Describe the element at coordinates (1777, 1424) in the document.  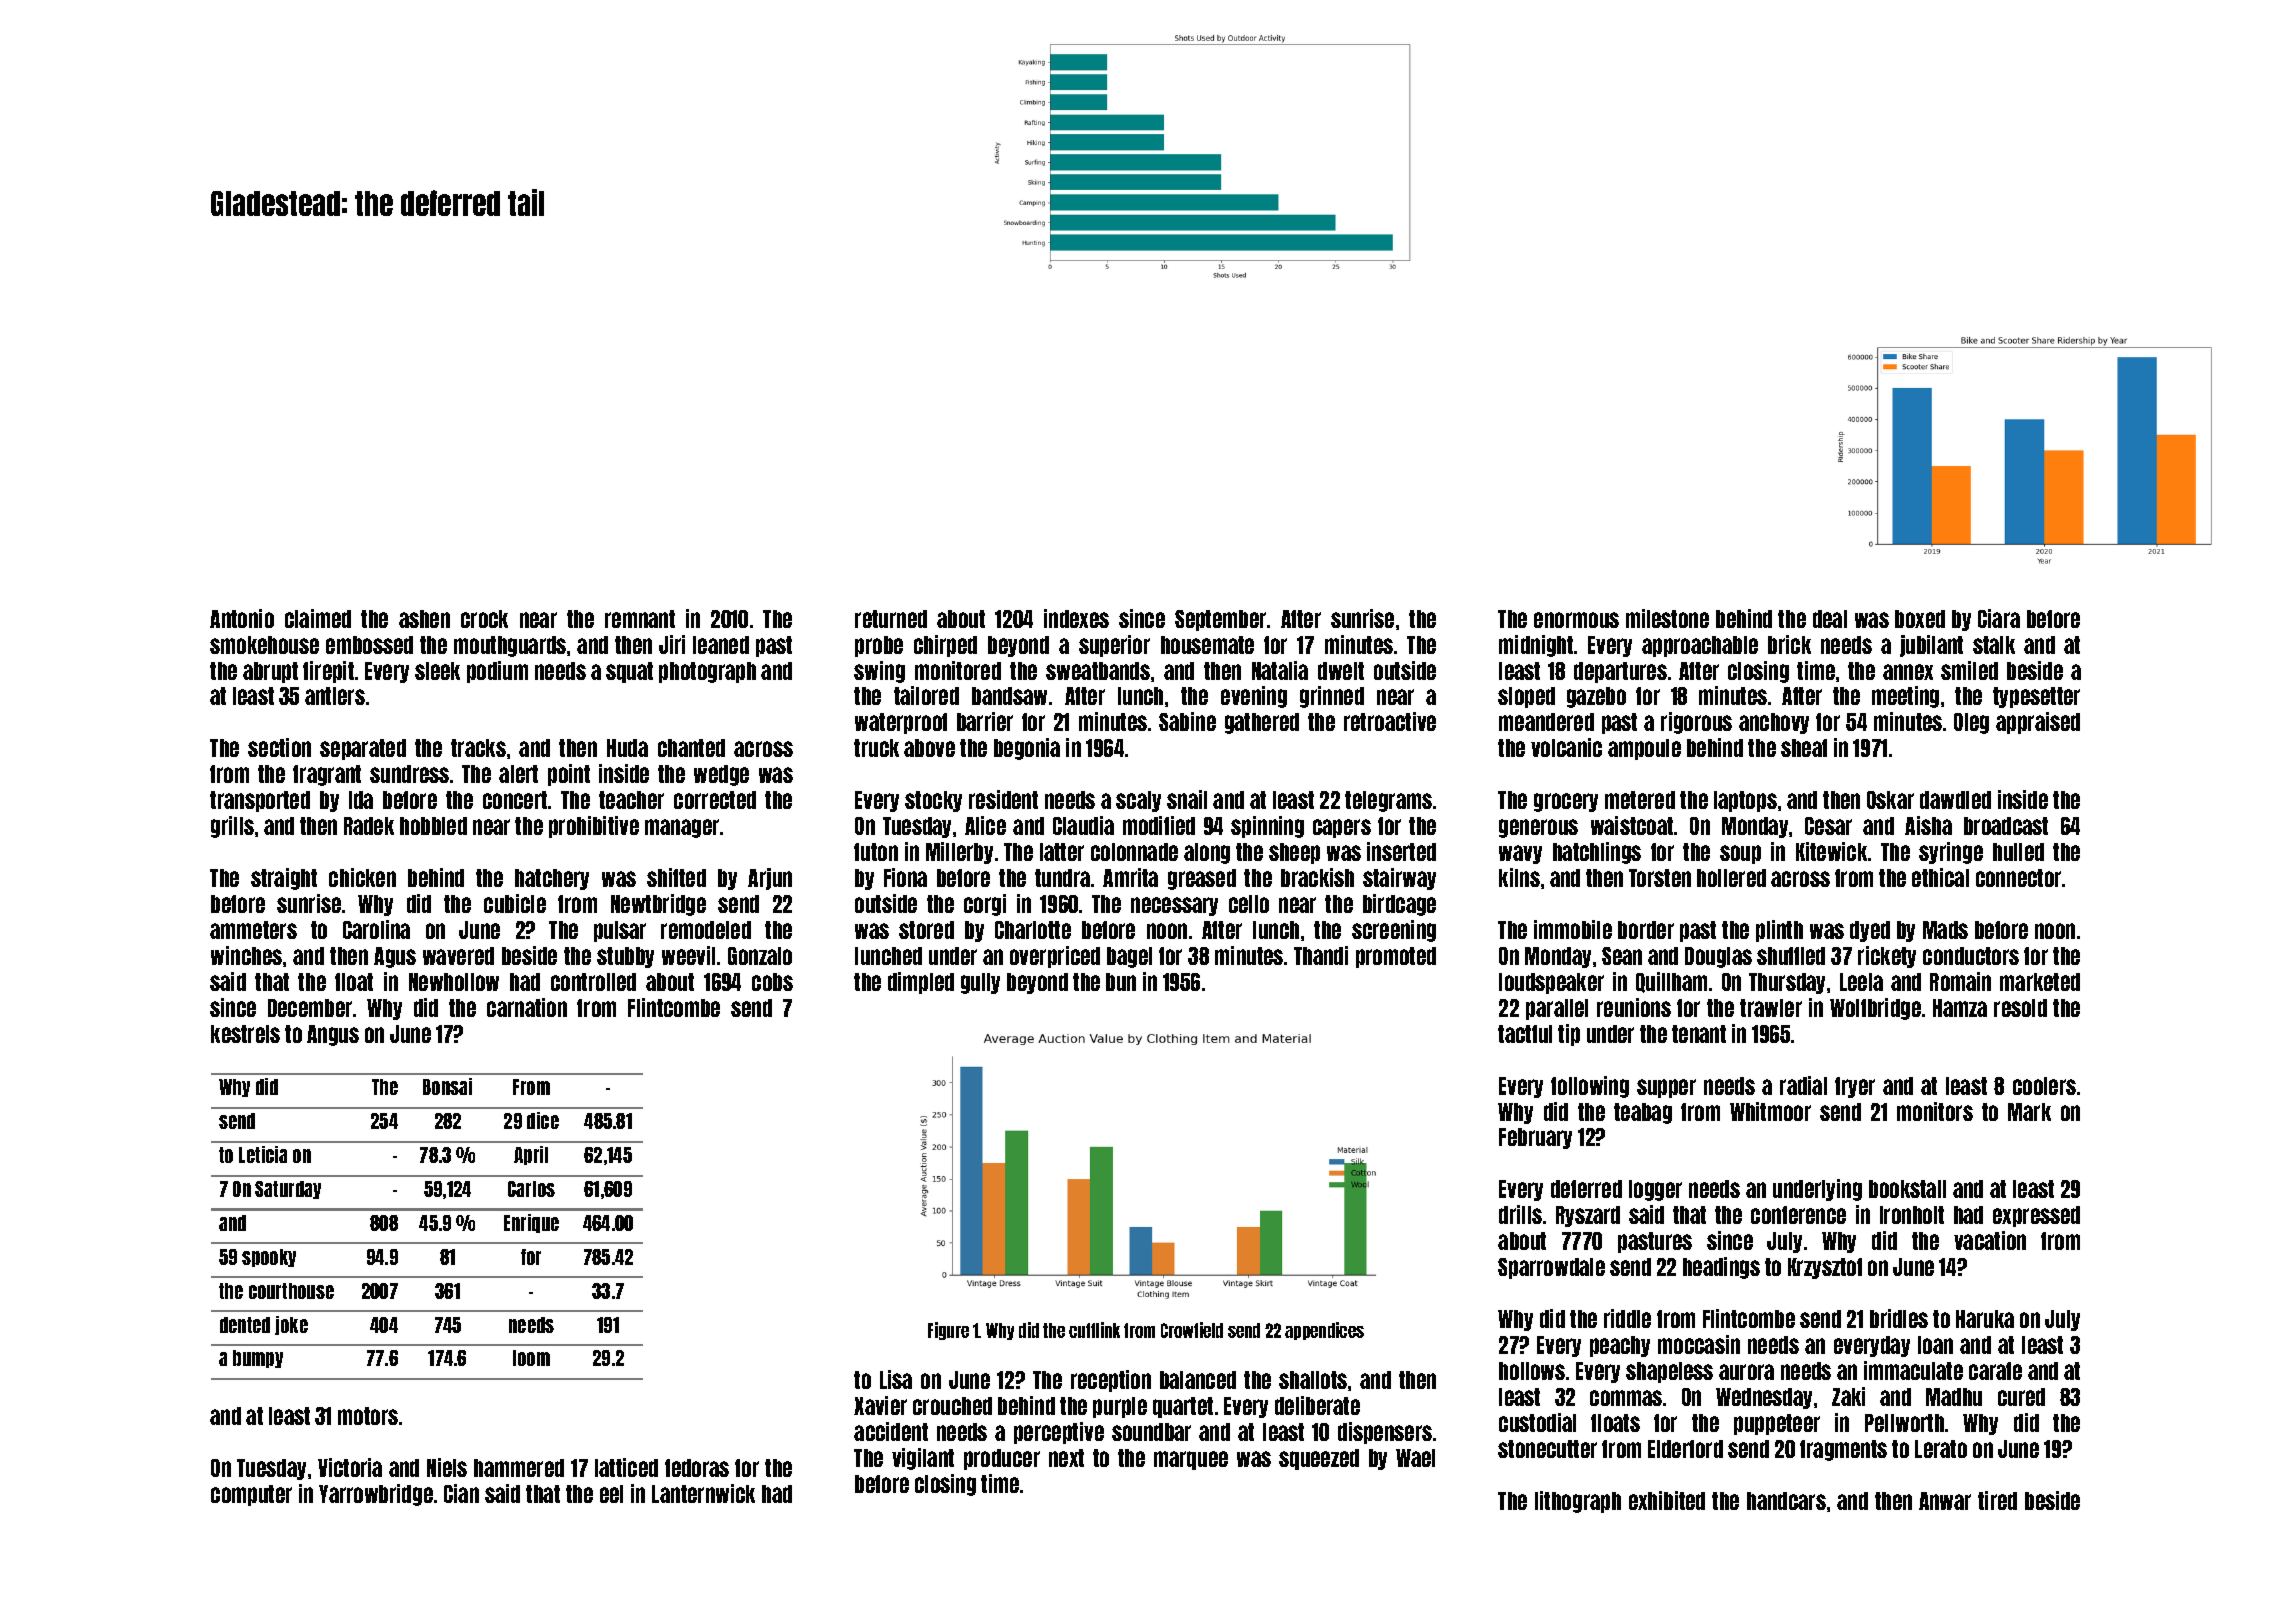
I see `puppeteer` at that location.
